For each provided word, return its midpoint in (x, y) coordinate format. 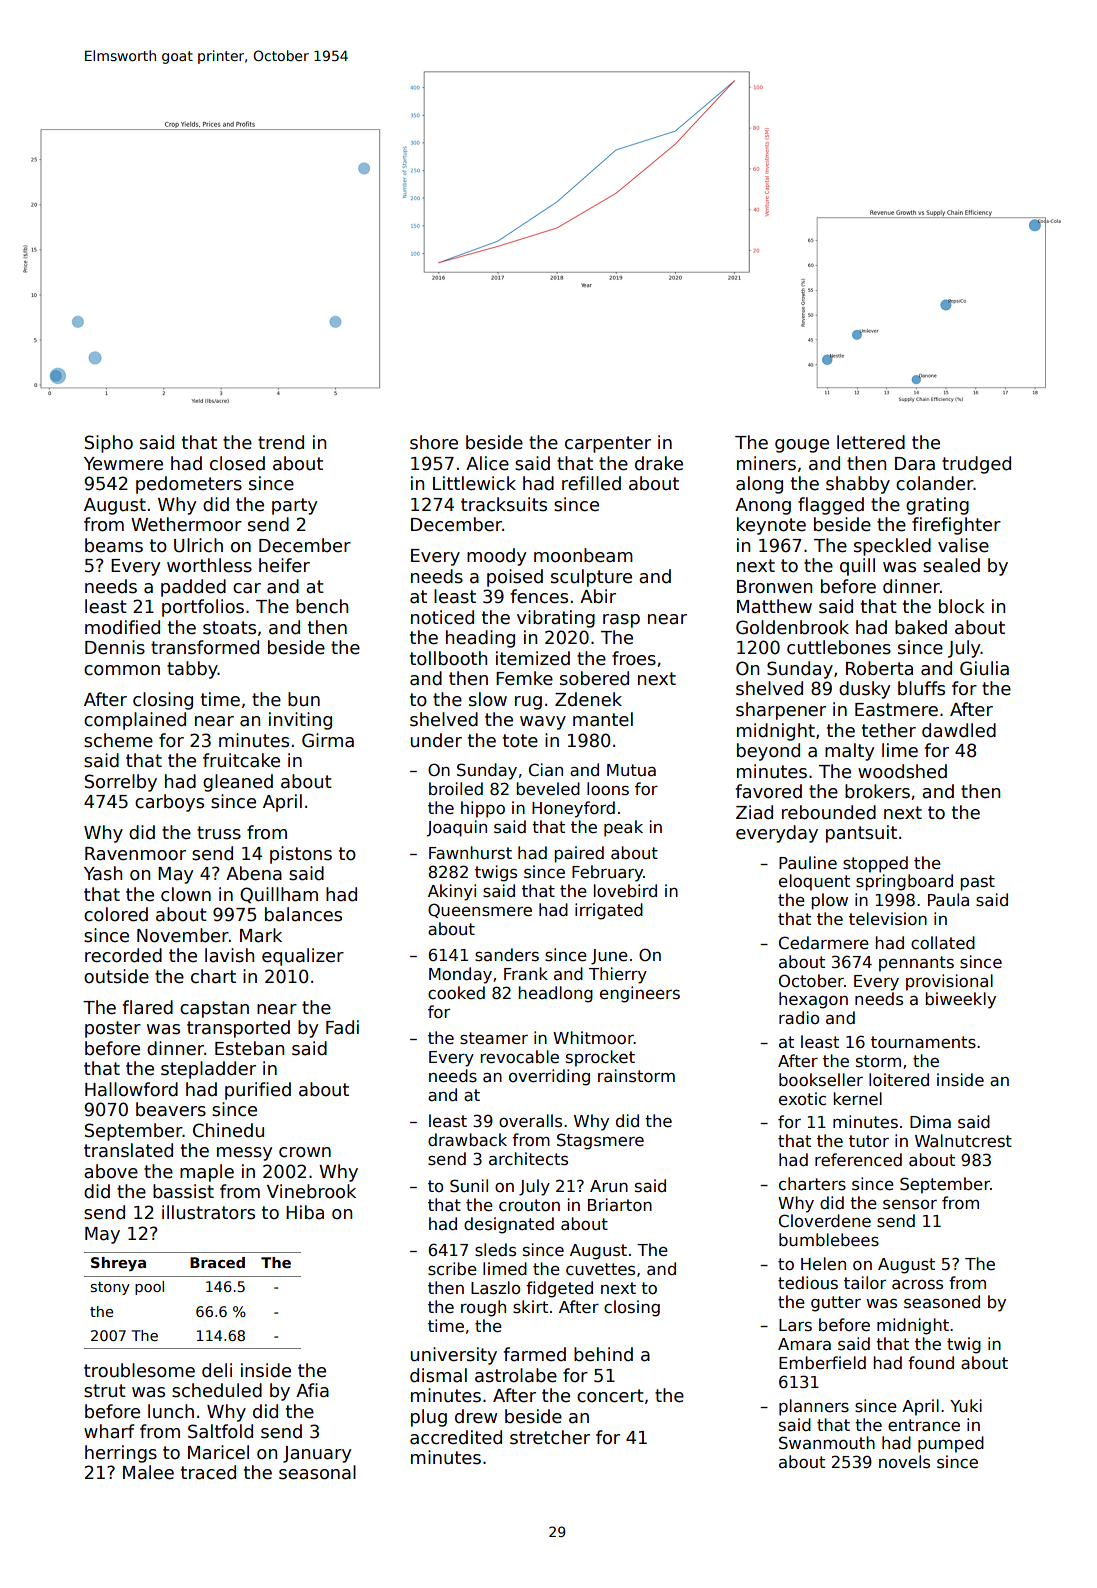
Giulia (984, 668)
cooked (456, 992)
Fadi (342, 1027)
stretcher (550, 1437)
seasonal (317, 1472)
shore (434, 442)
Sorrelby (121, 783)
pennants (916, 964)
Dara (915, 464)
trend (281, 442)
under (436, 740)
